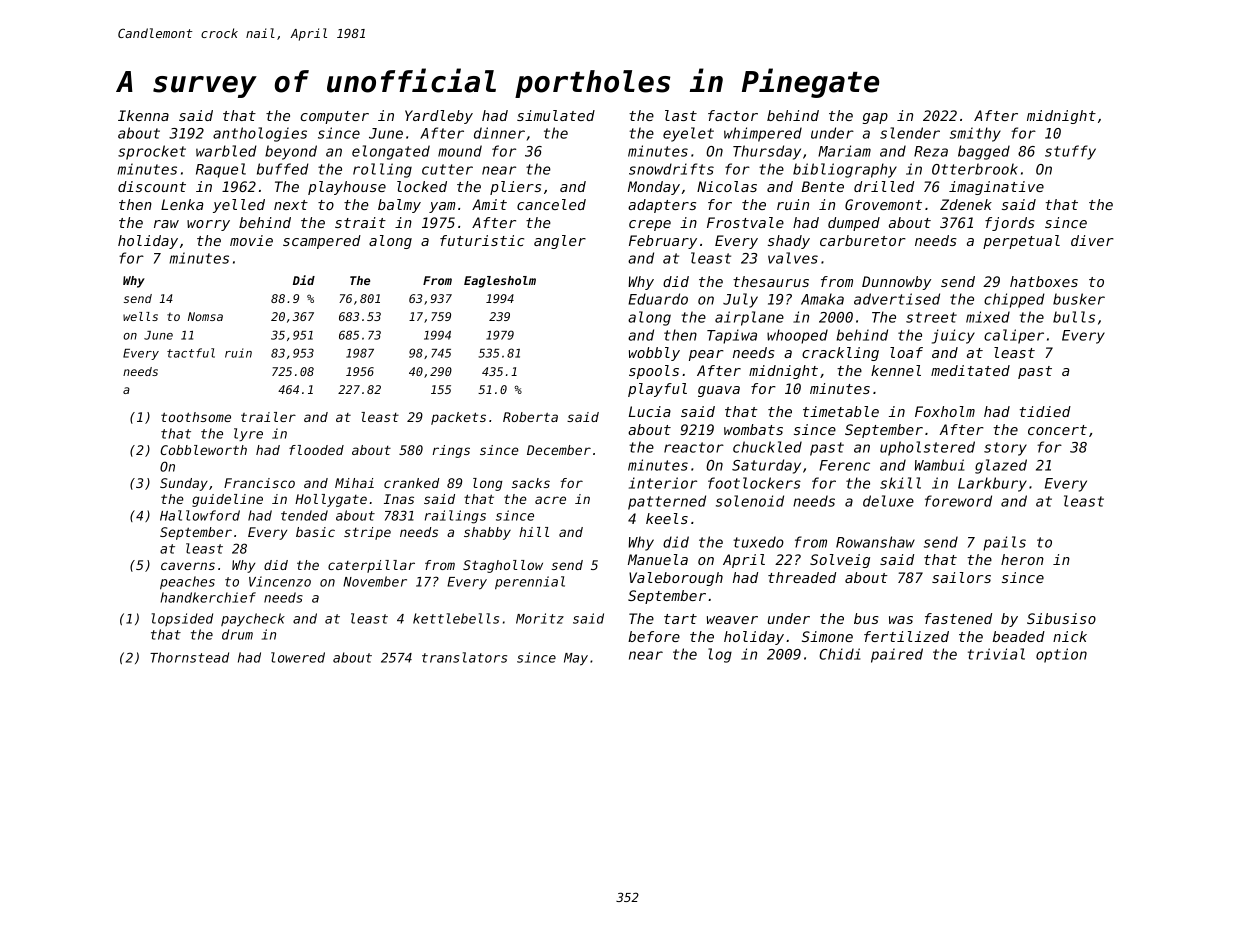  Describe the element at coordinates (560, 242) in the screenshot. I see `angler` at that location.
